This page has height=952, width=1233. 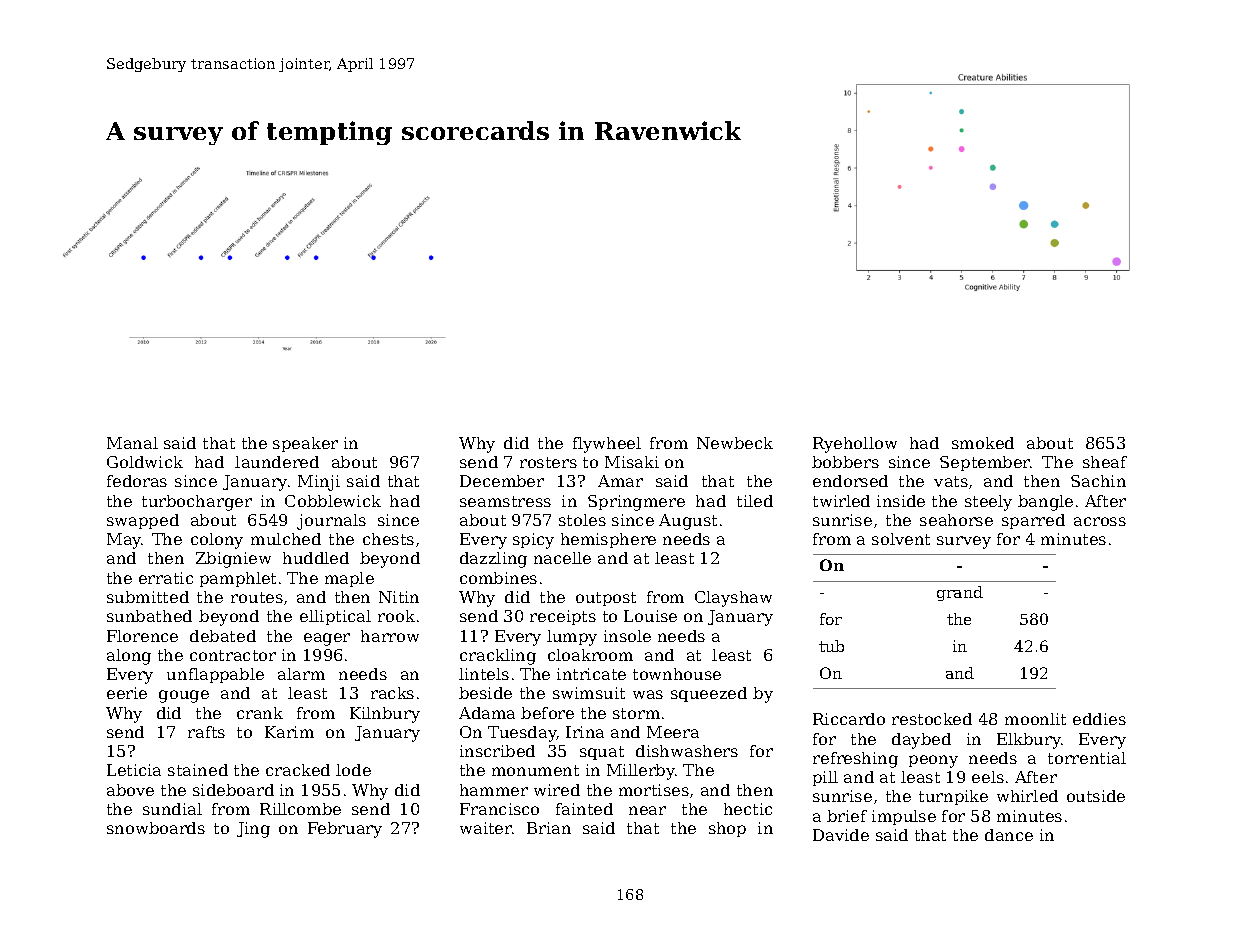 I want to click on flywheel, so click(x=607, y=445).
